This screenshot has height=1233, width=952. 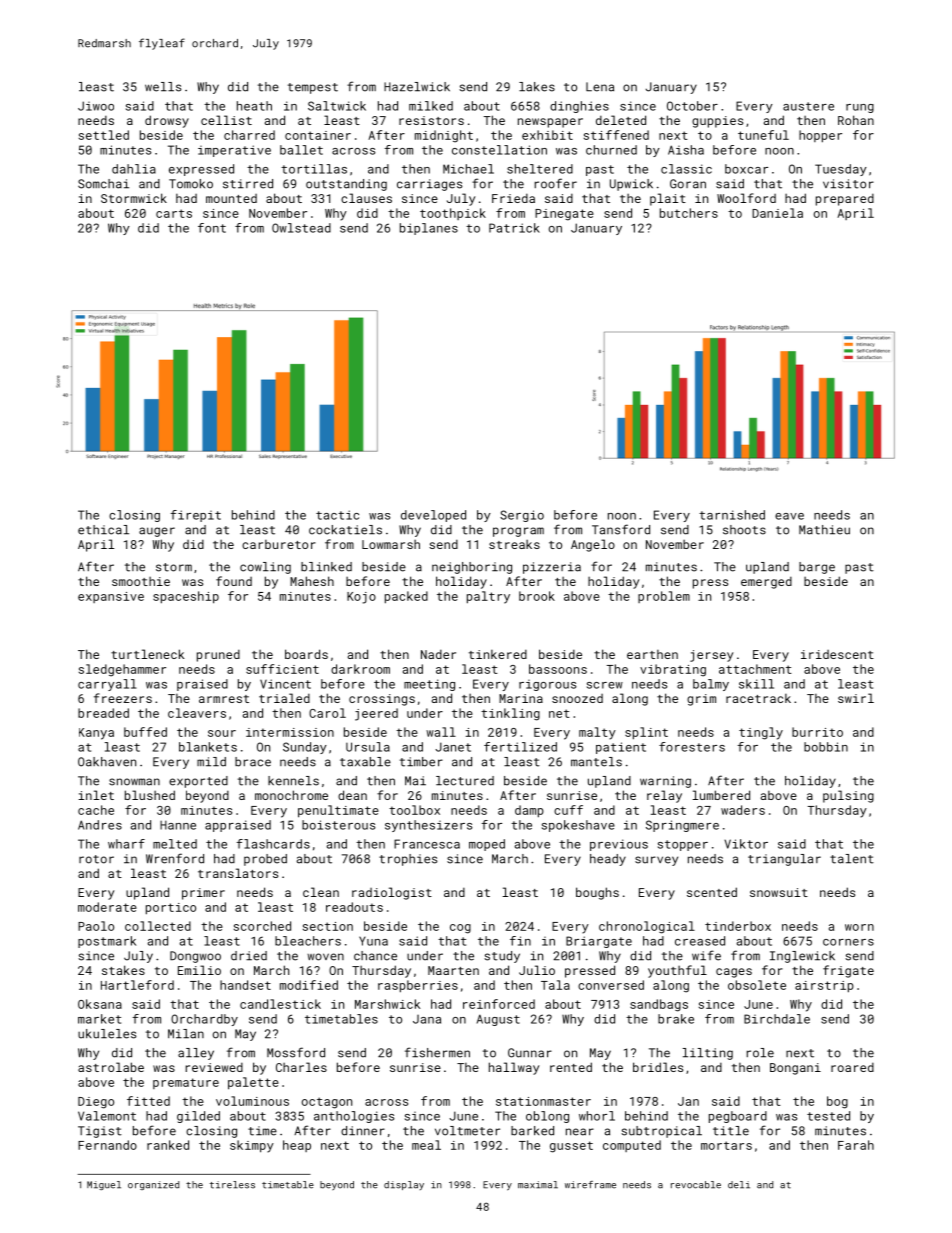 What do you see at coordinates (826, 747) in the screenshot?
I see `bobbin` at bounding box center [826, 747].
